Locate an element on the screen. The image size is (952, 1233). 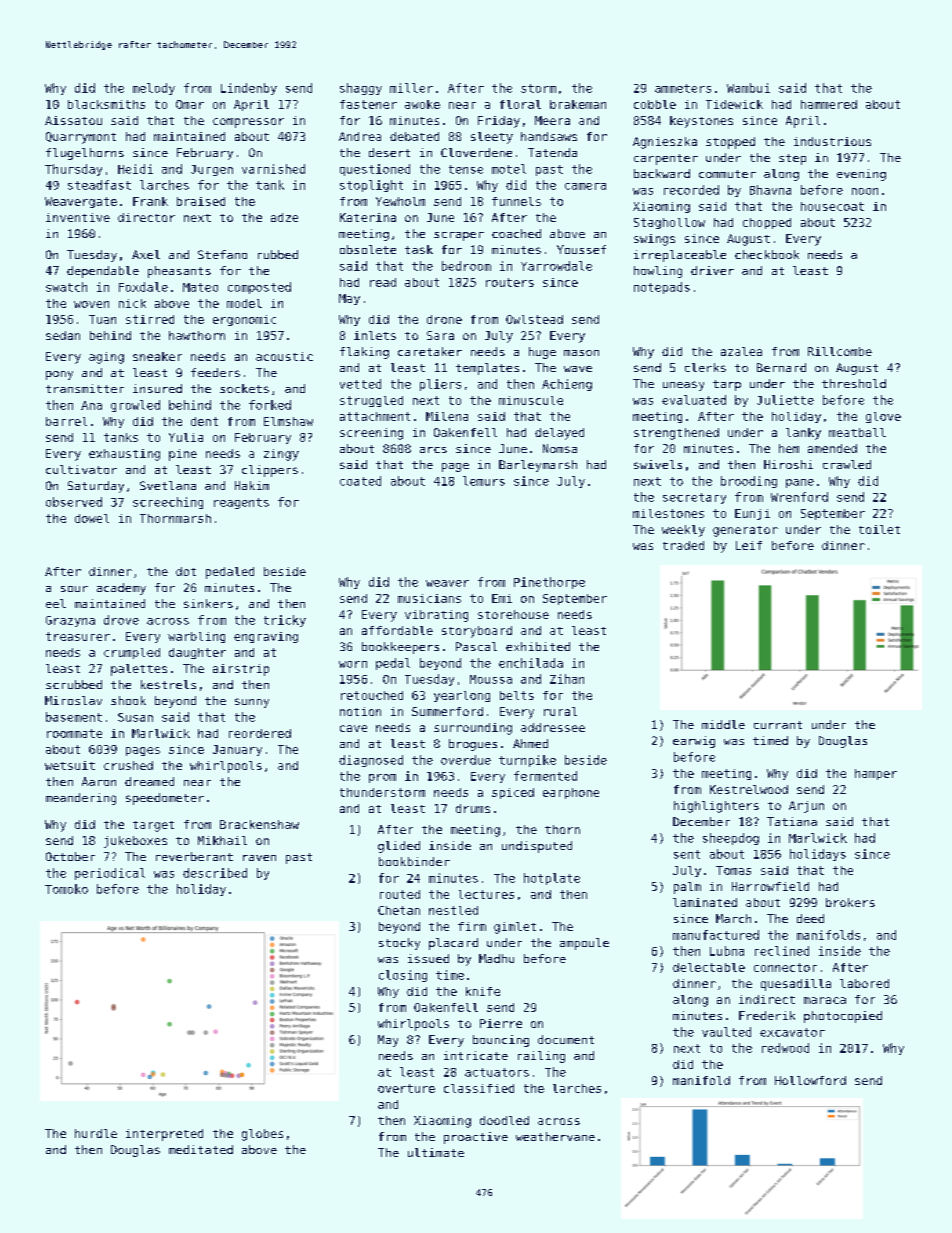
blacksmiths is located at coordinates (106, 104).
